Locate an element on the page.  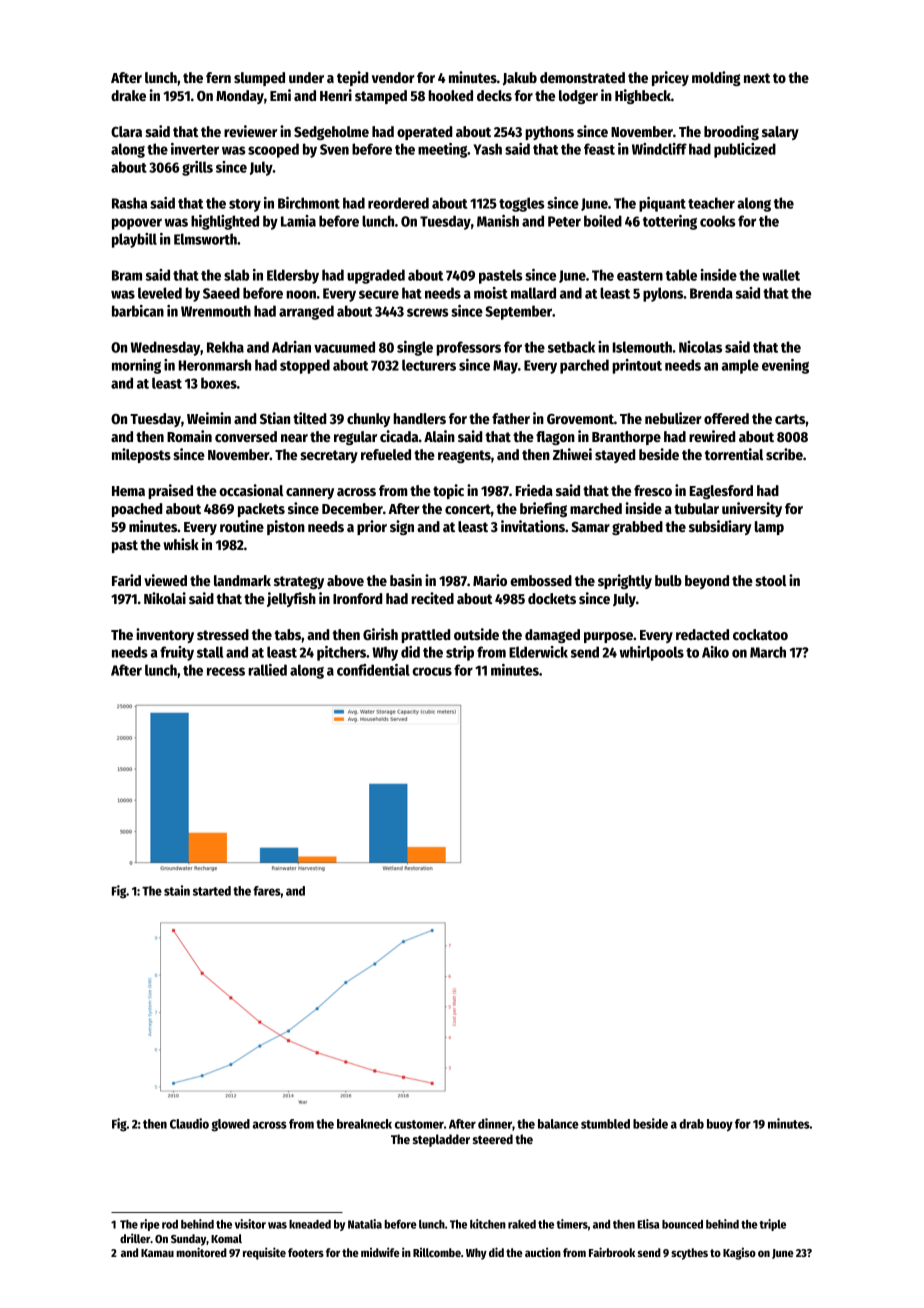
Aiko is located at coordinates (715, 652).
